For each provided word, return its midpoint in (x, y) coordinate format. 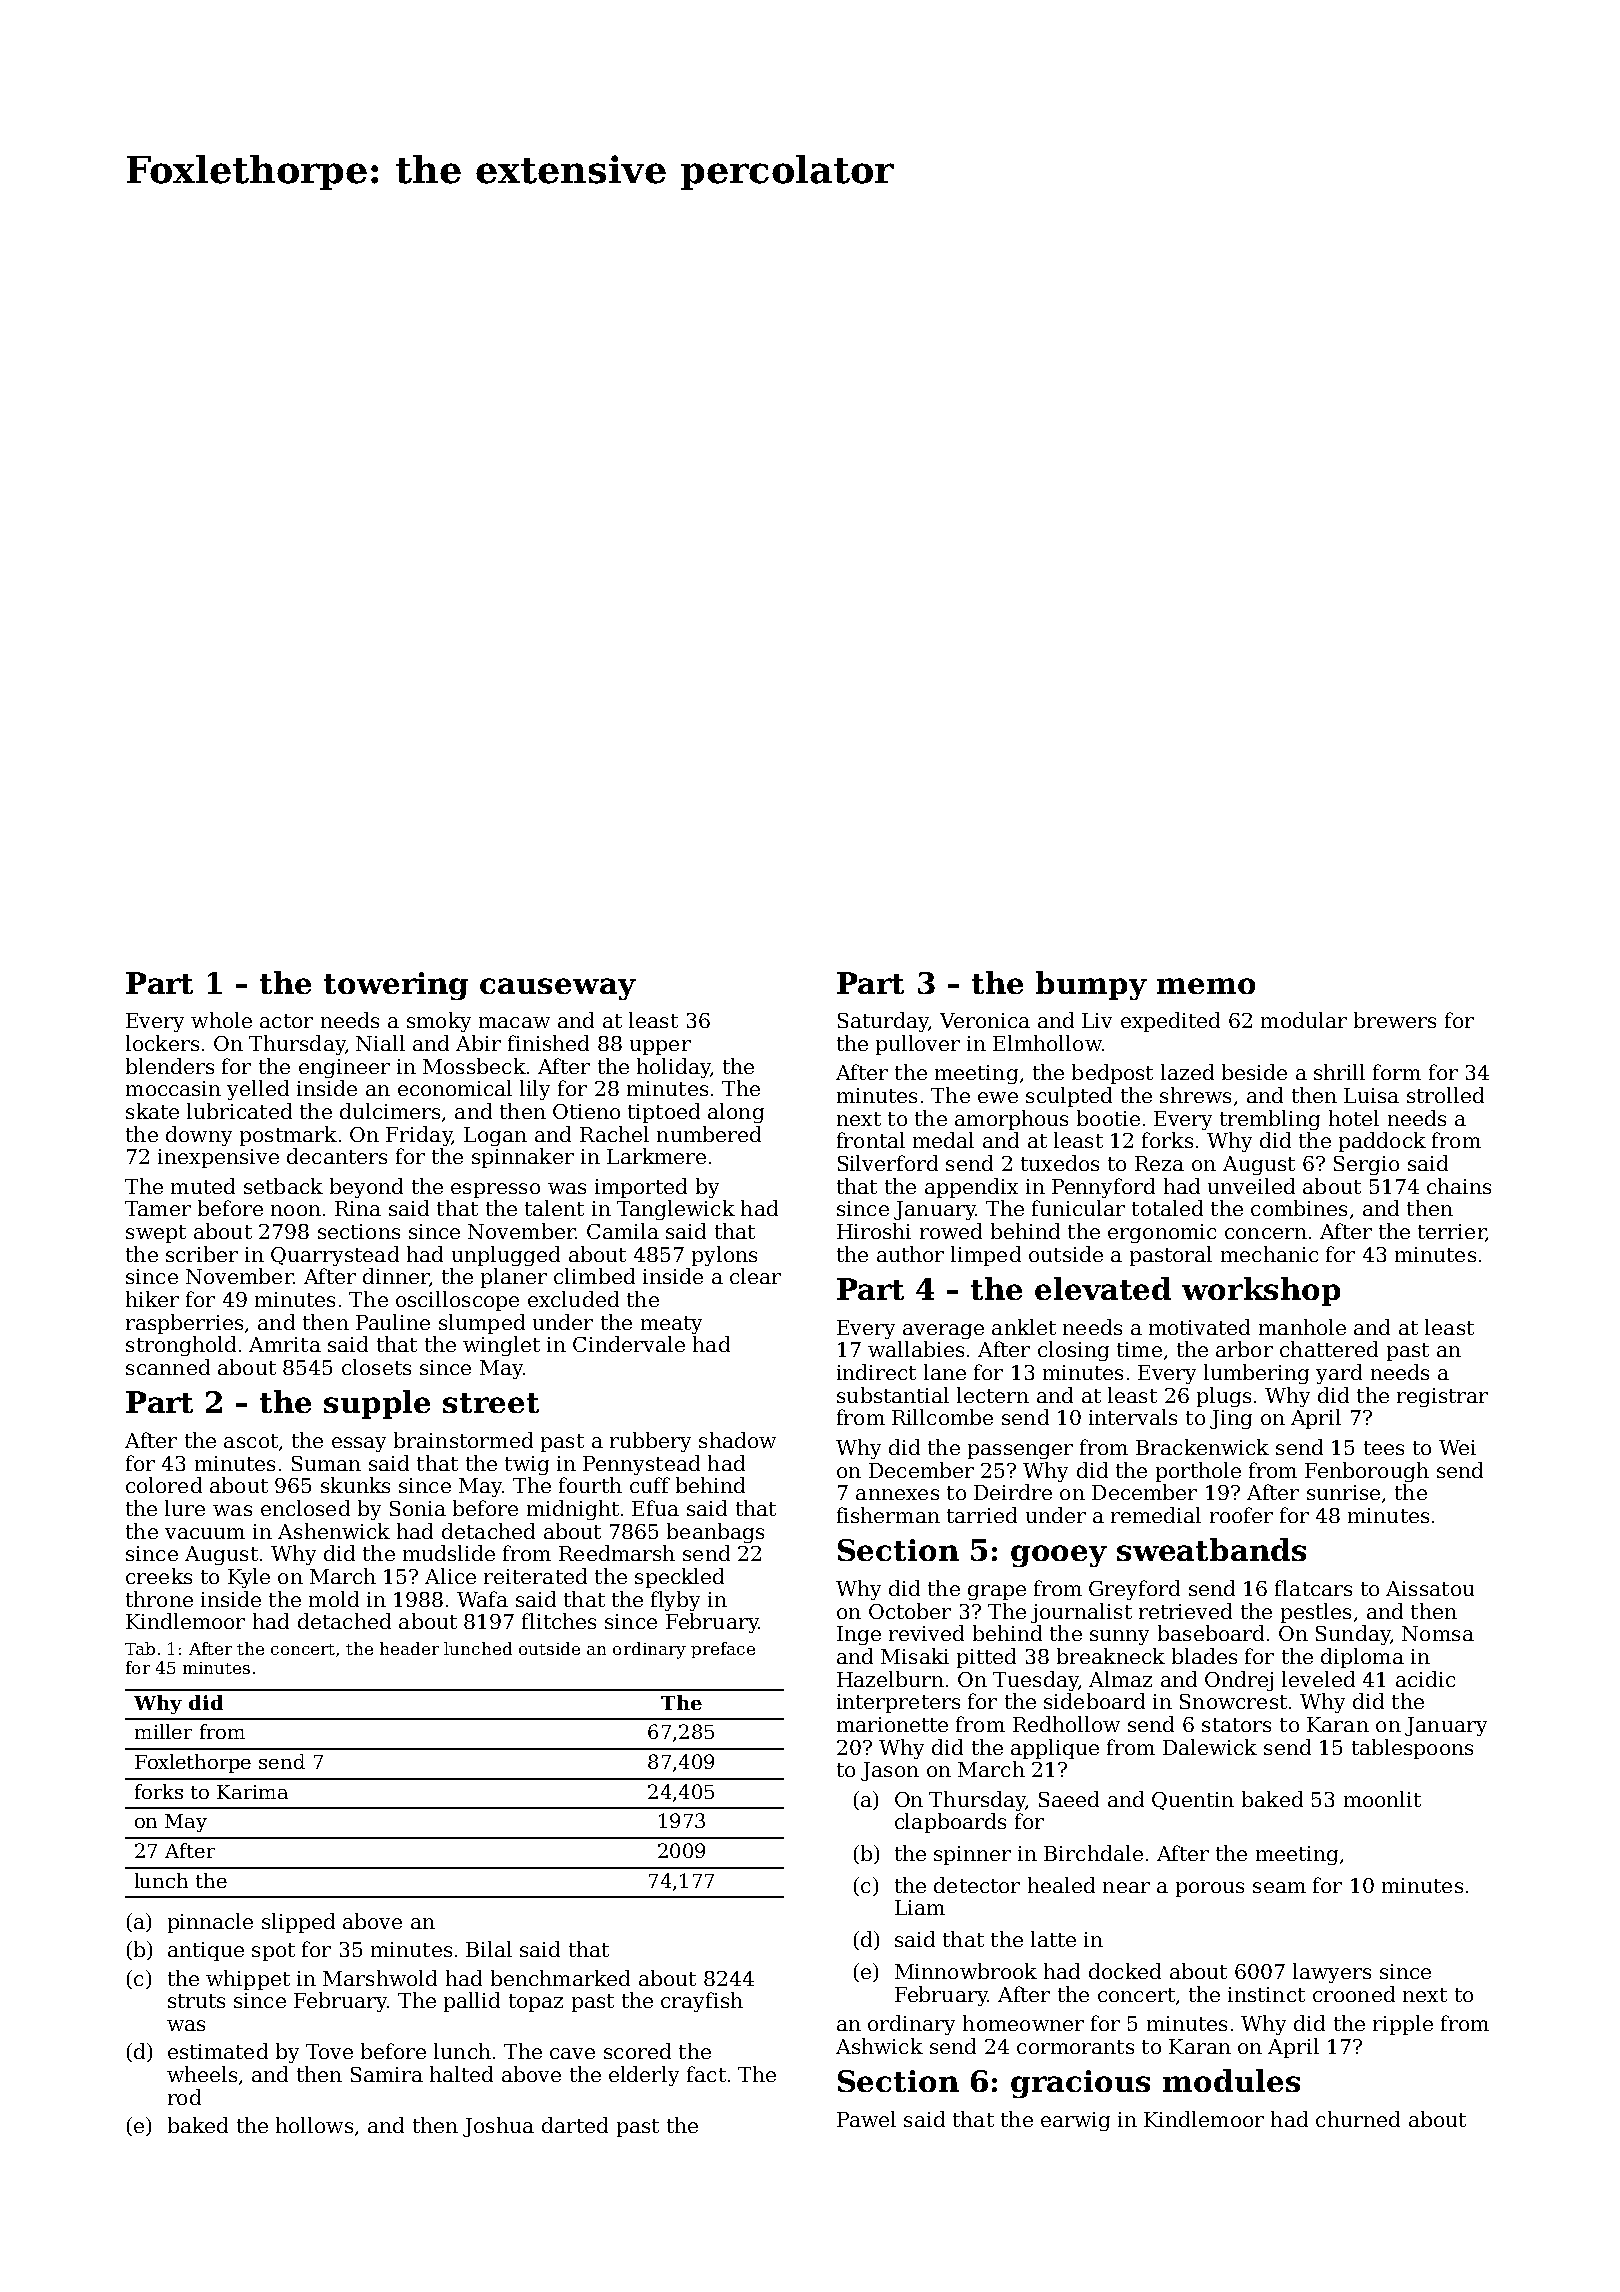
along (736, 1113)
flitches (559, 1621)
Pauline (393, 1322)
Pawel (866, 2119)
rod (184, 2097)
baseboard (1211, 1633)
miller (163, 1731)
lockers (162, 1043)
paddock (1382, 1142)
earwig (1075, 2121)
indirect (876, 1372)
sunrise (1343, 1492)
